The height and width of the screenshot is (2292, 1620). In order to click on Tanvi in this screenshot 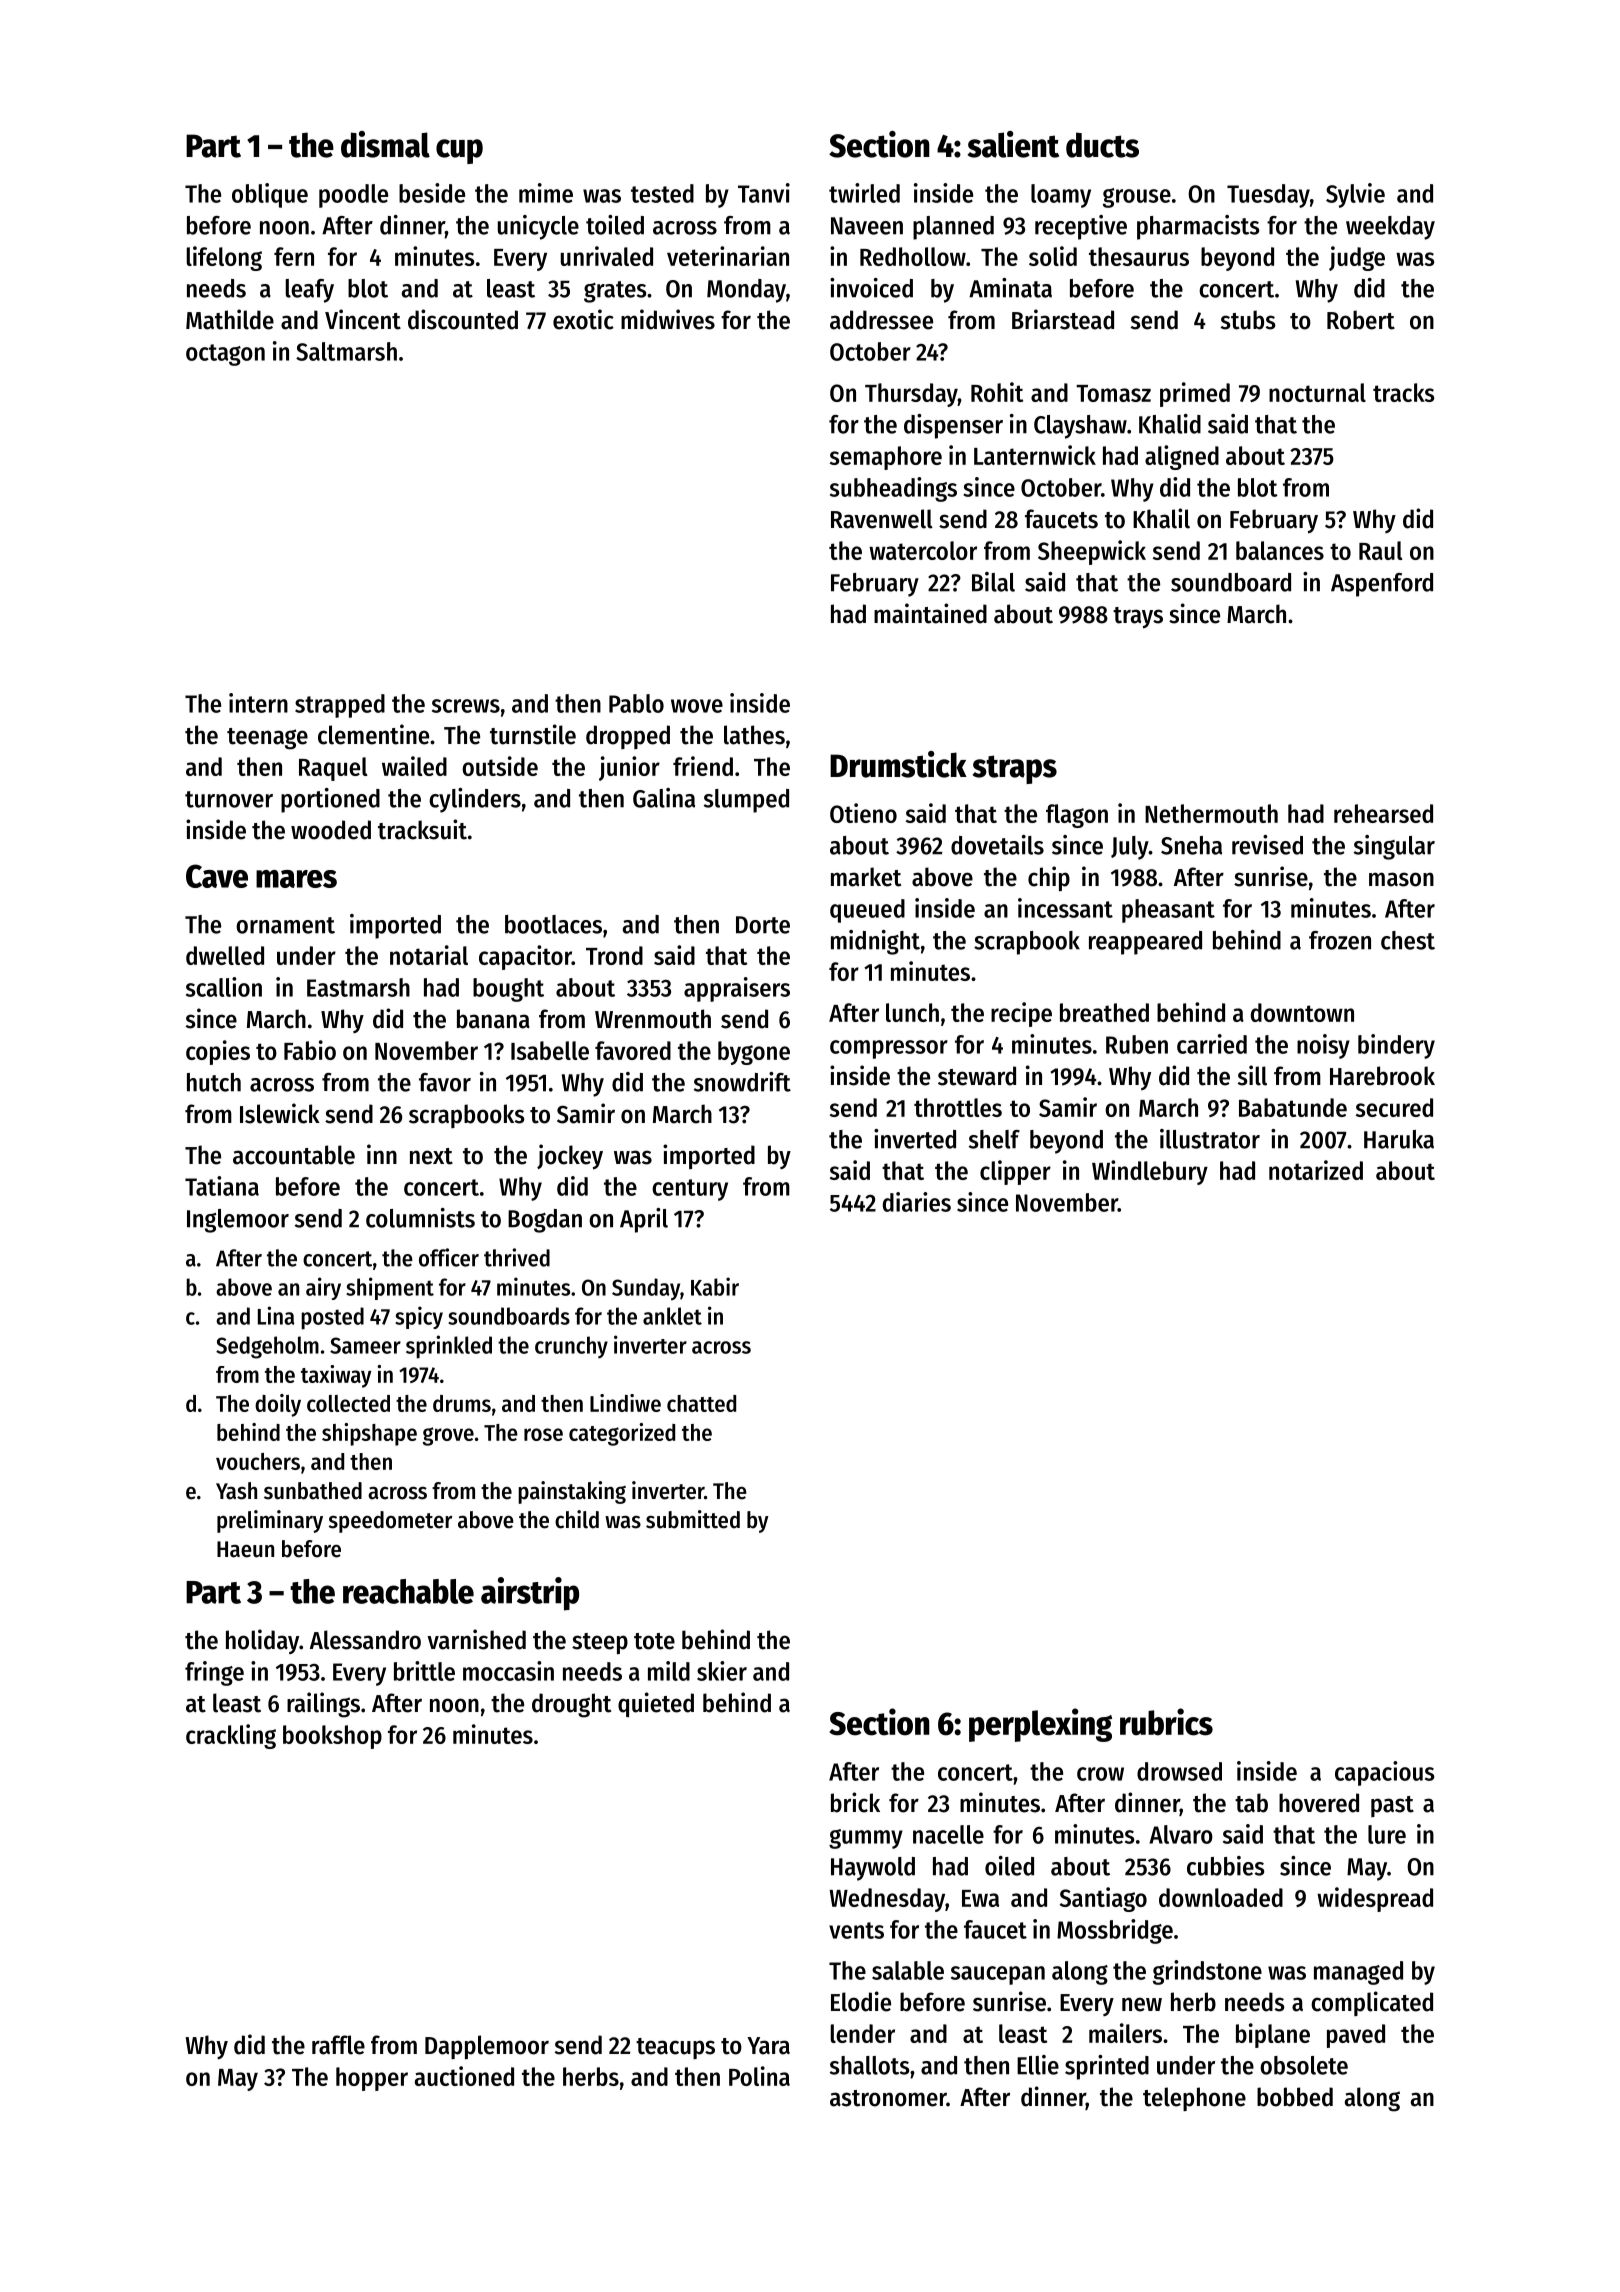, I will do `click(764, 193)`.
